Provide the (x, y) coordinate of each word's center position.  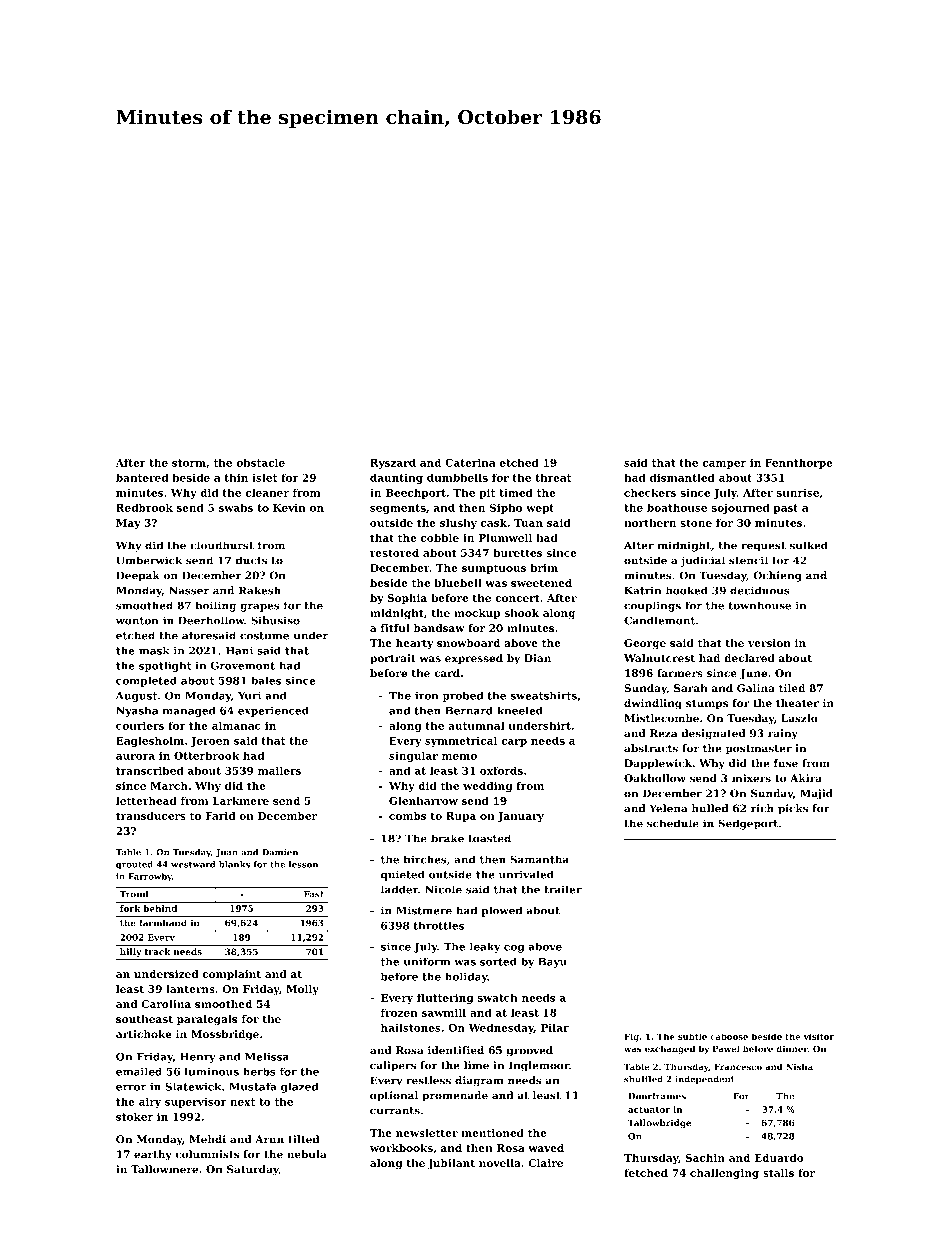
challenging (724, 1174)
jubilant (451, 1164)
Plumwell (505, 538)
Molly (302, 990)
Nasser (189, 590)
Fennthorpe (799, 463)
